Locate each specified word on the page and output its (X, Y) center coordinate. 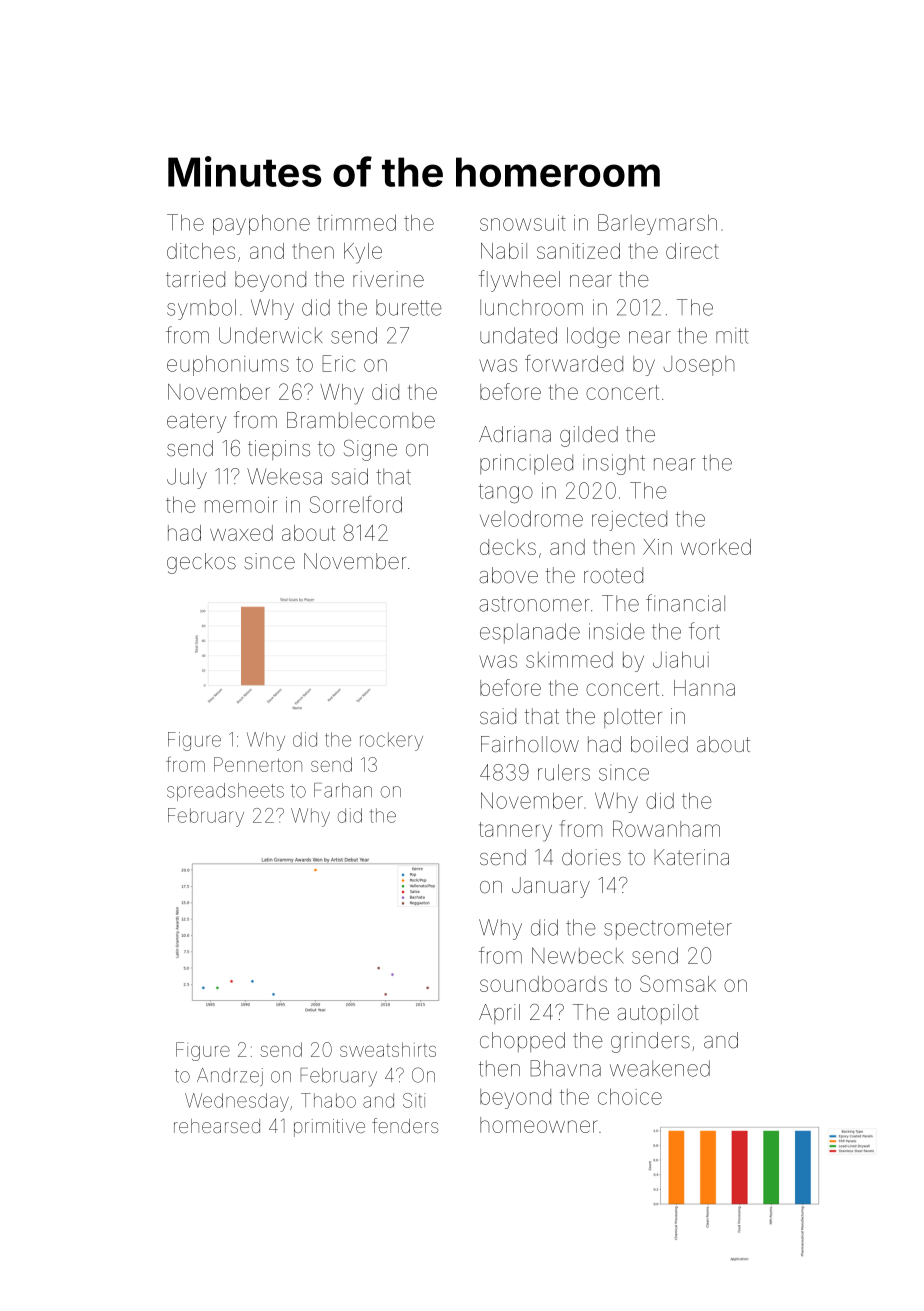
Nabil (504, 251)
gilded (589, 436)
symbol (201, 309)
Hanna (704, 688)
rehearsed (217, 1126)
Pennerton (258, 764)
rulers (564, 772)
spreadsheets (225, 792)
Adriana (515, 434)
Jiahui (681, 659)
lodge (593, 337)
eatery (196, 423)
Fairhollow (530, 744)
